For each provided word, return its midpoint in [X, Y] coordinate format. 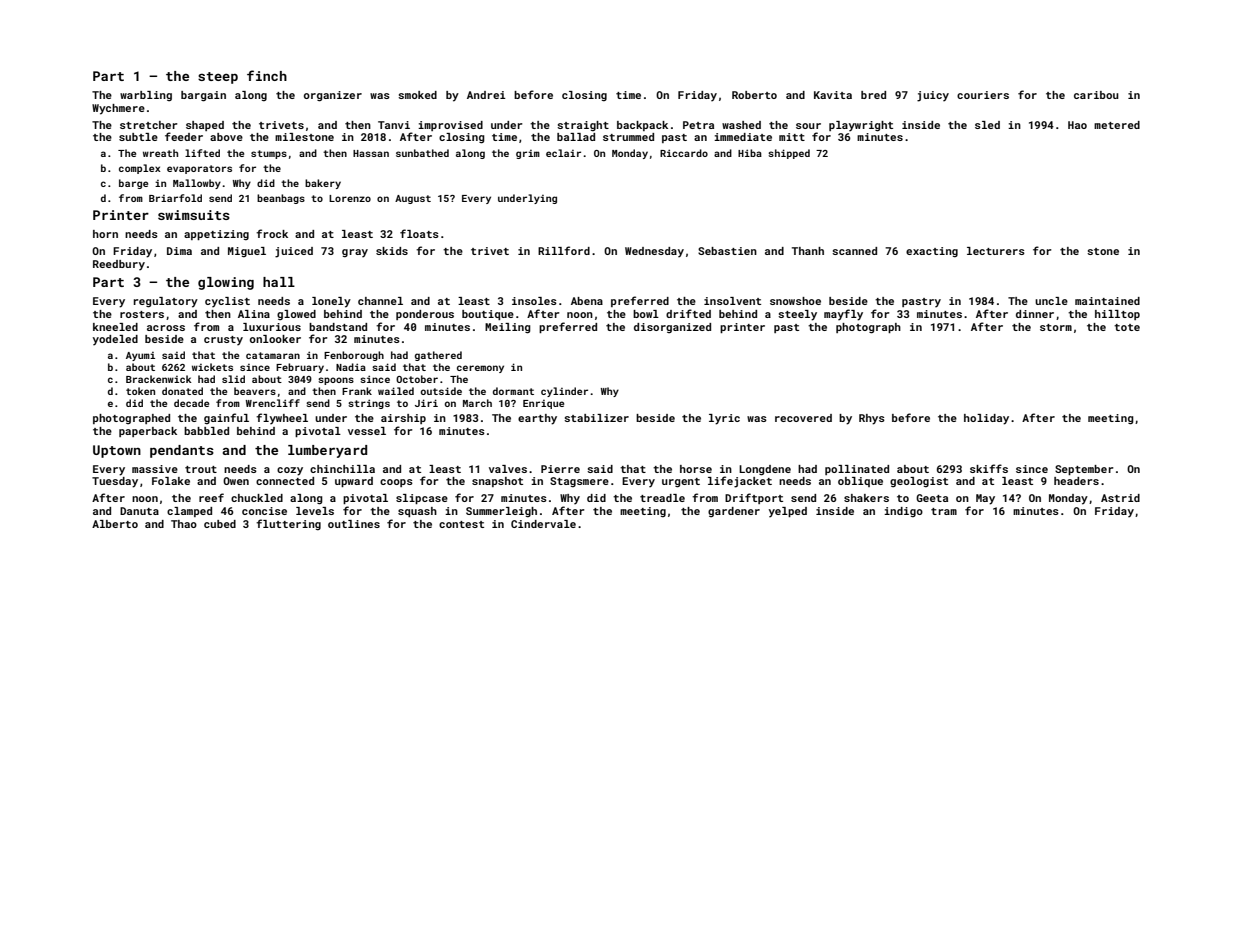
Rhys [872, 419]
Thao [184, 524]
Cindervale [543, 524]
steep [218, 78]
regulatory [166, 302]
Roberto [754, 95]
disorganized [672, 328]
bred [873, 95]
